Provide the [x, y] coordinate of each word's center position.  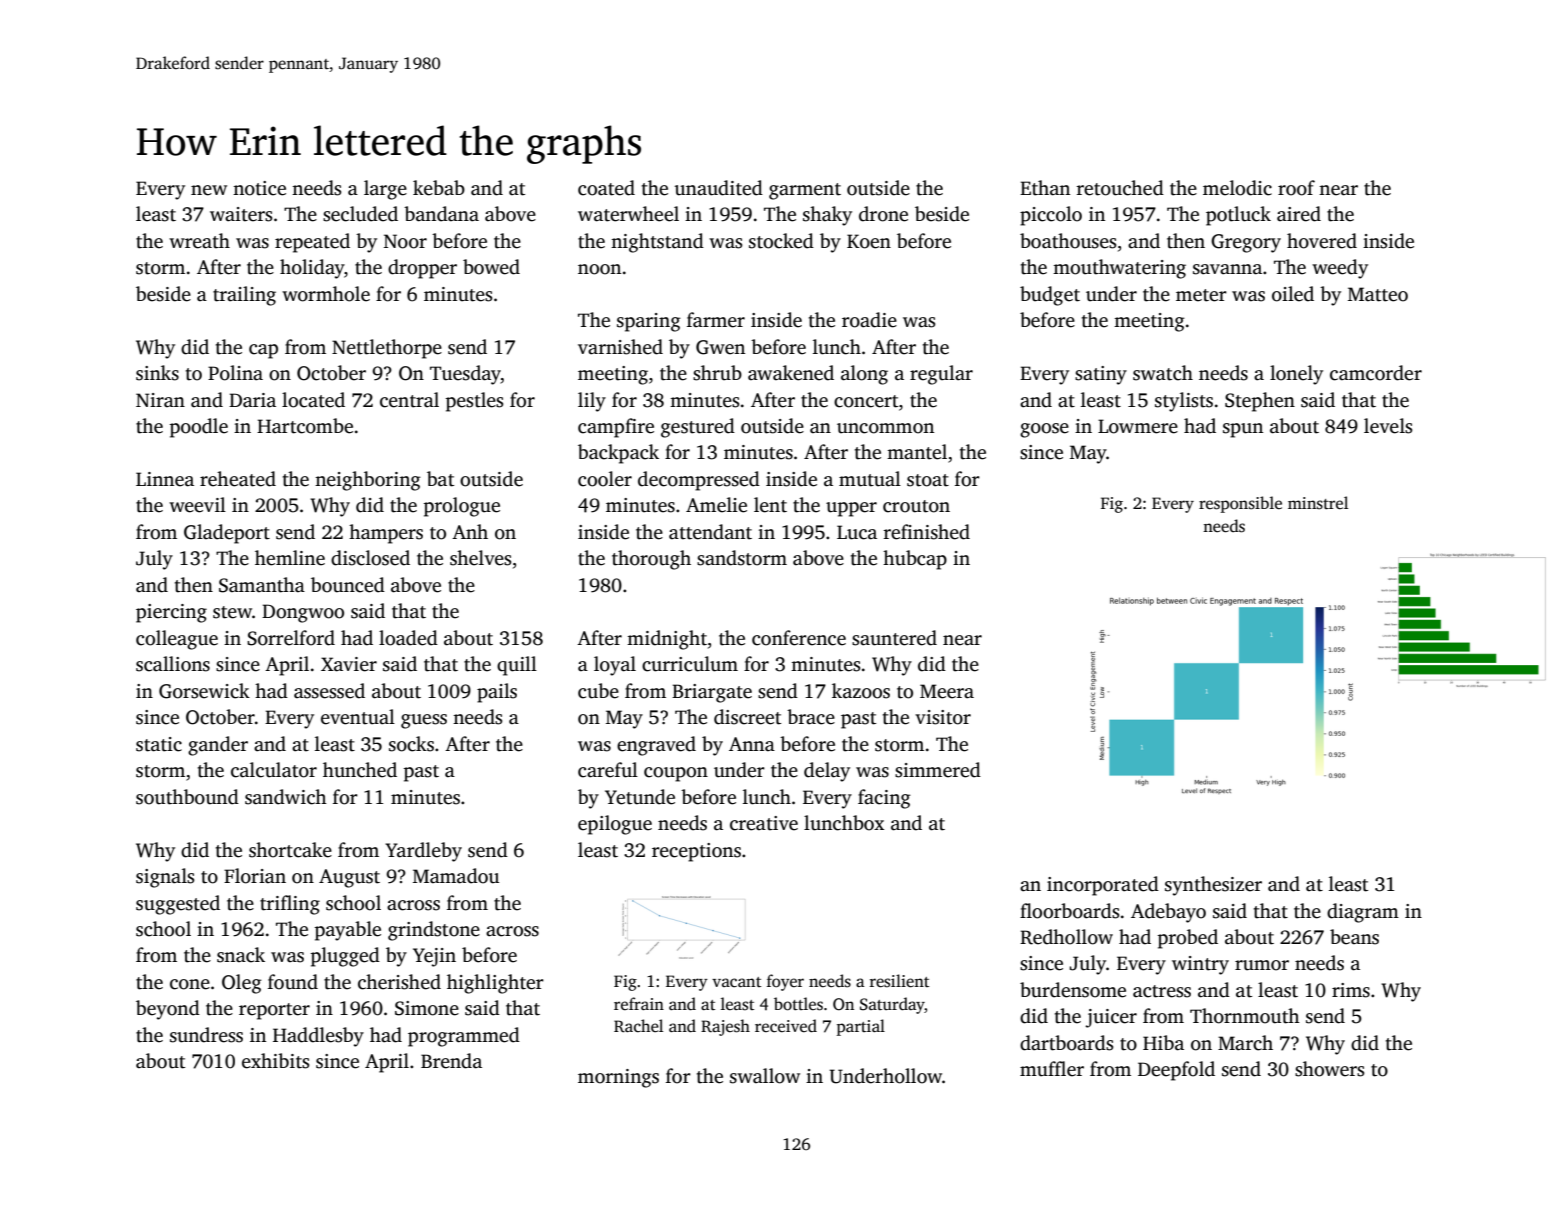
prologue [462, 507]
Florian [255, 876]
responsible [1240, 504]
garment [805, 191]
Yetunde [640, 797]
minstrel [1318, 503]
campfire [616, 428]
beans [1354, 937]
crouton [916, 506]
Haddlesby [318, 1037]
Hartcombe [305, 426]
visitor [943, 717]
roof [1296, 188]
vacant [736, 982]
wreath [199, 241]
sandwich [286, 797]
